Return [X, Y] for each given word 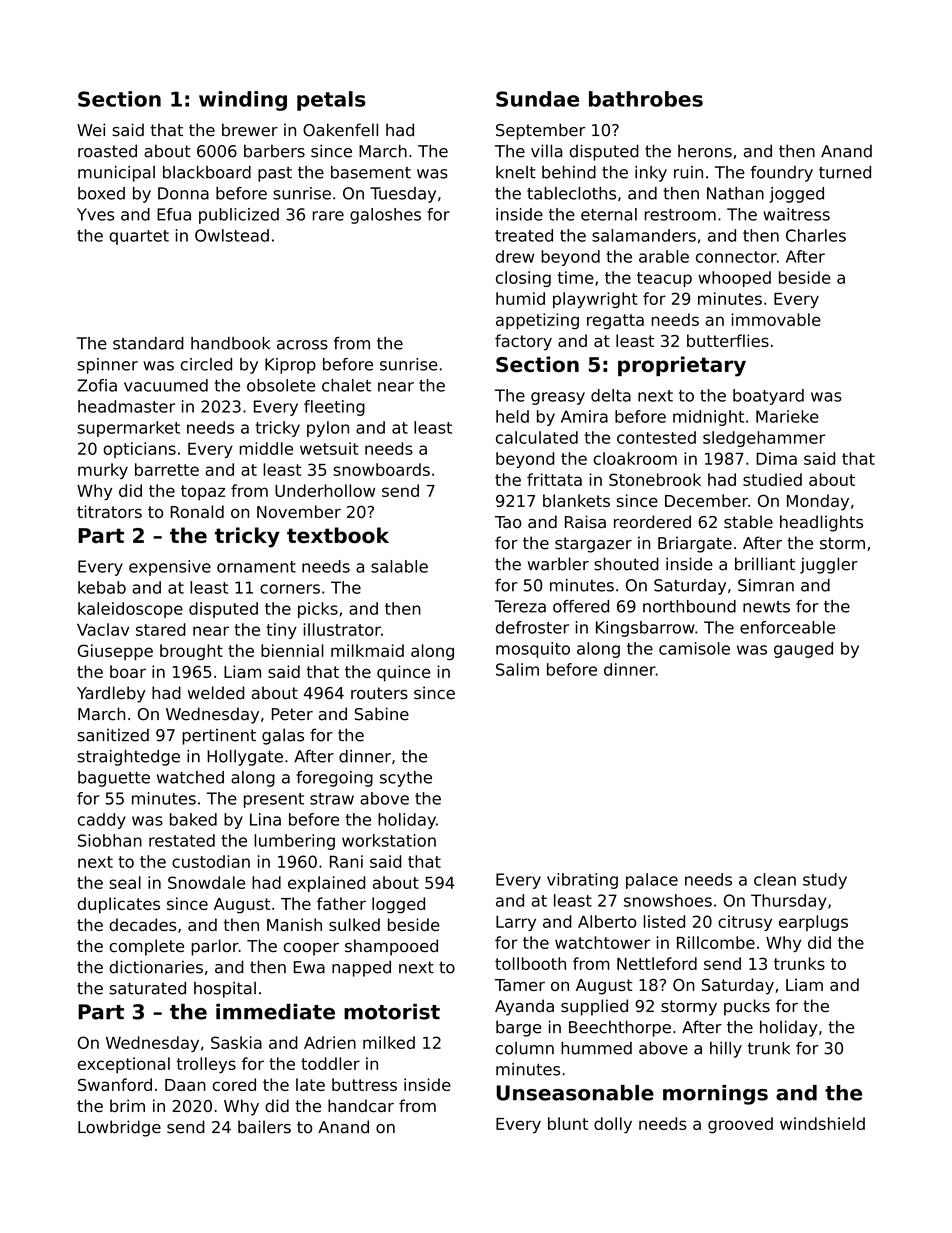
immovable [776, 319]
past [275, 174]
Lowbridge [119, 1128]
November [299, 511]
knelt [516, 172]
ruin [688, 172]
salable [399, 566]
